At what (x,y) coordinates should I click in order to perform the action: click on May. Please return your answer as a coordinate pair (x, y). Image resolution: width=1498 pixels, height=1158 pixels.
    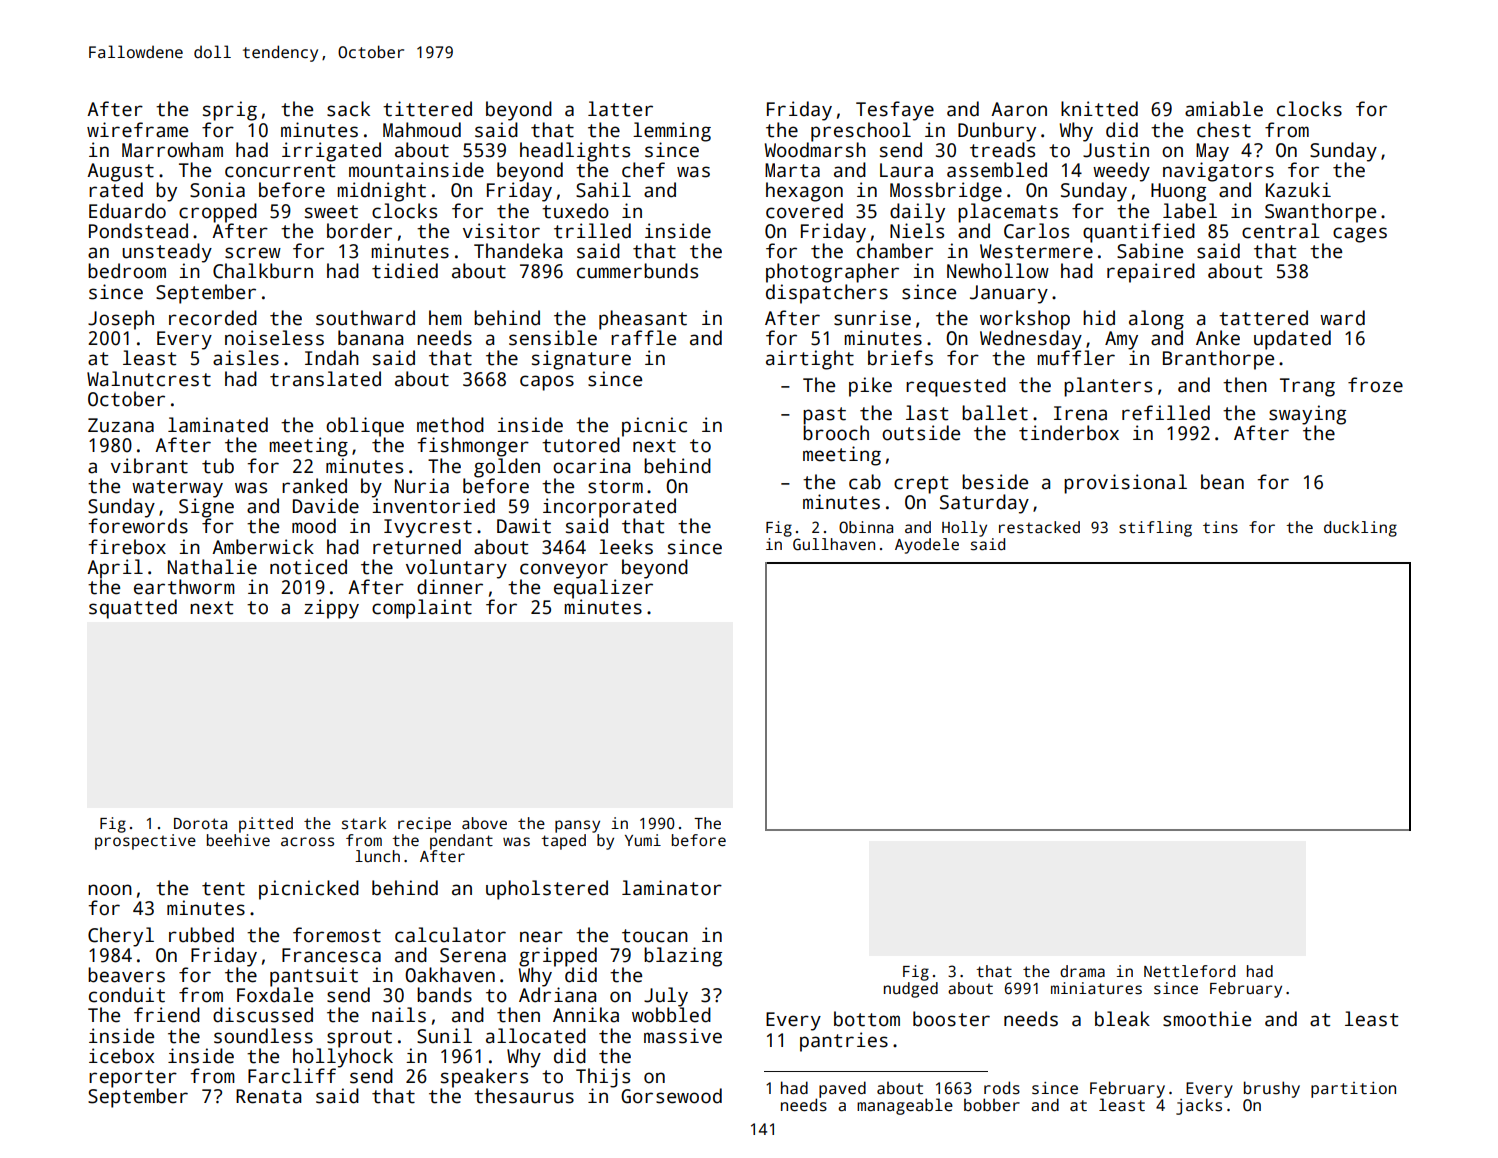
    Looking at the image, I should click on (1212, 152).
